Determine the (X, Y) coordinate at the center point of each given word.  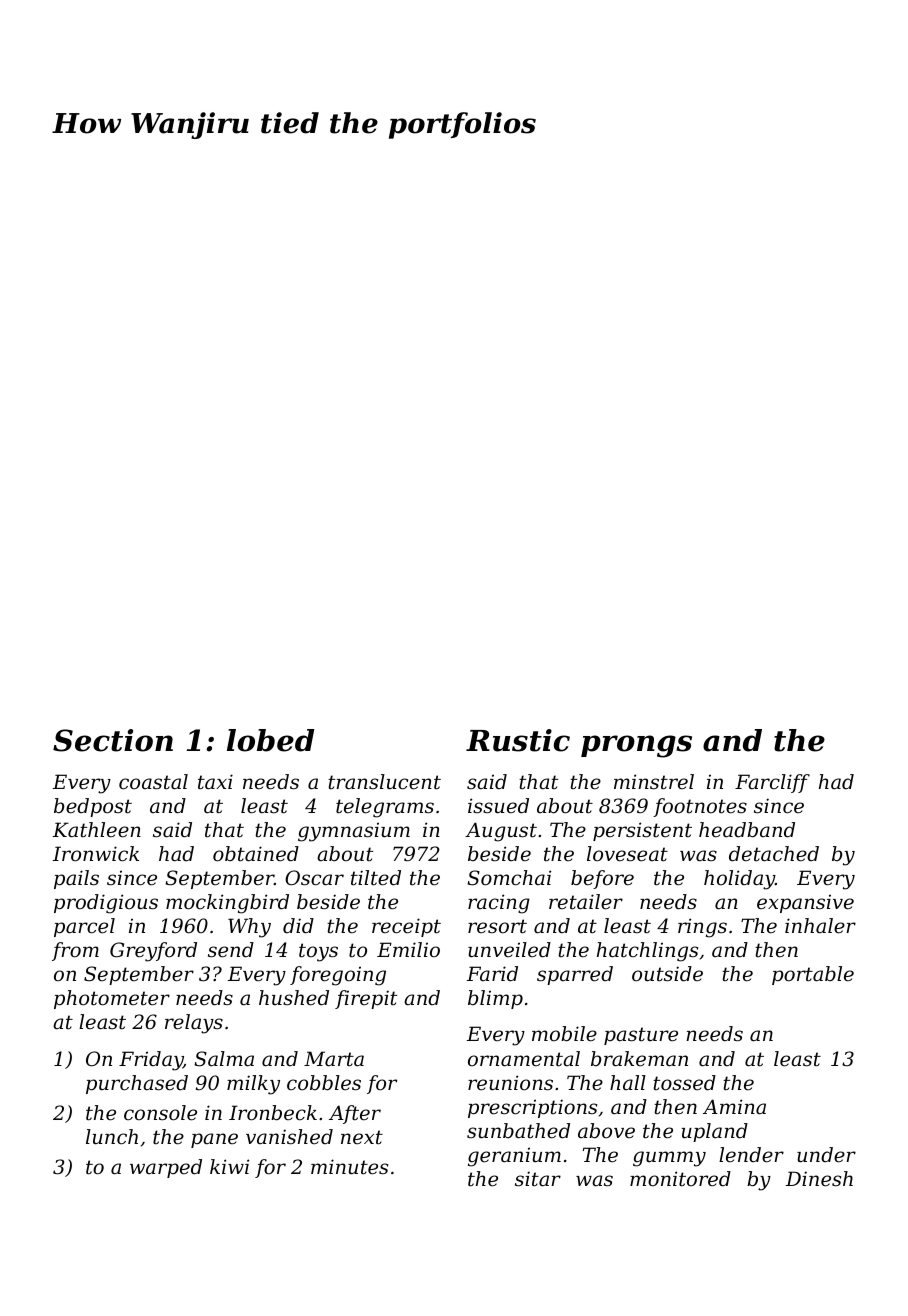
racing (499, 904)
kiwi (229, 1166)
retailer (586, 902)
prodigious (106, 904)
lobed (271, 740)
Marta (334, 1059)
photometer (112, 999)
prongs (636, 746)
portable (813, 975)
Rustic (518, 740)
